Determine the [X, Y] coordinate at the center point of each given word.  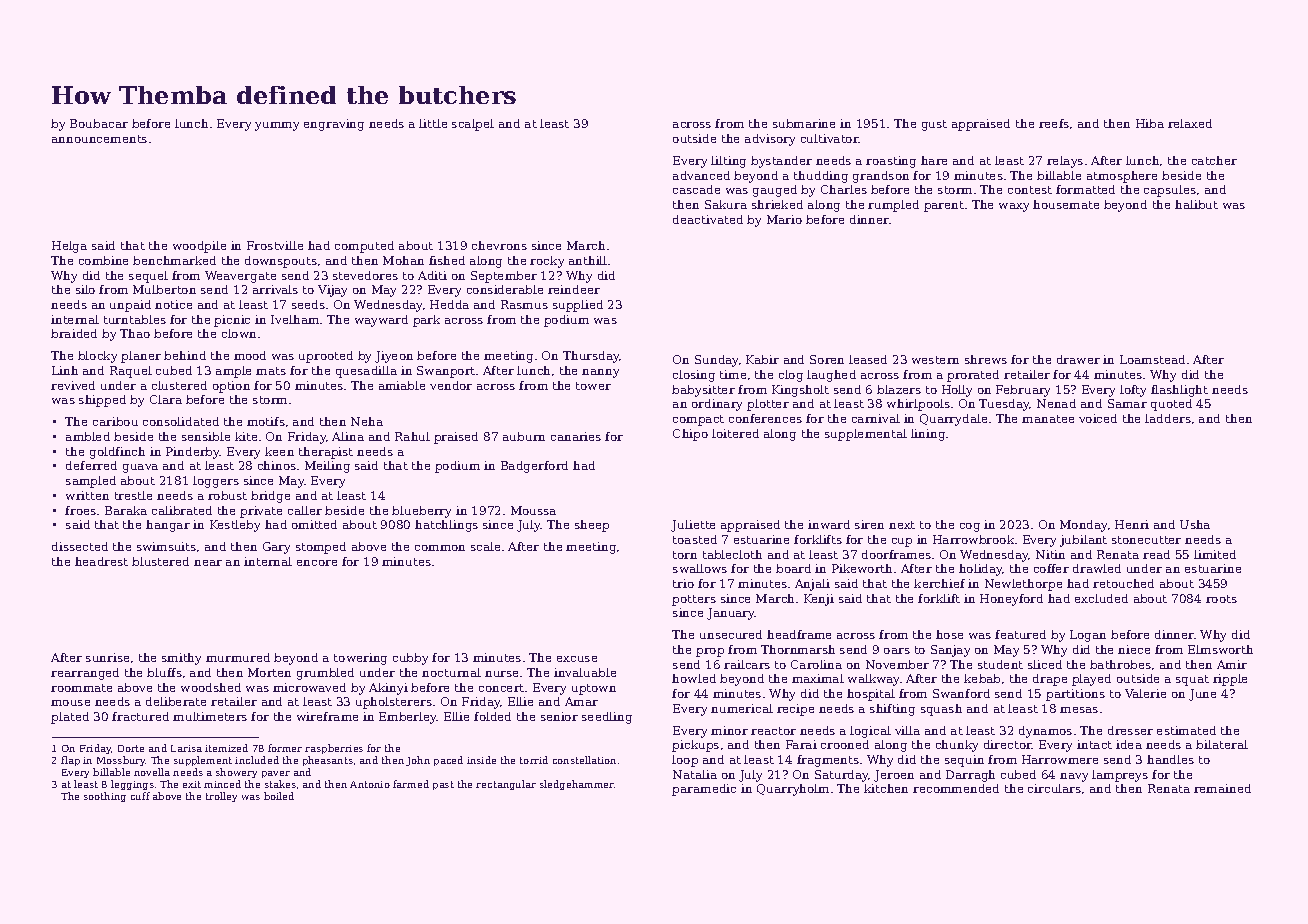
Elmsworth [1220, 649]
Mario [784, 219]
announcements [99, 139]
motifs [266, 421]
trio [683, 583]
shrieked [777, 204]
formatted [1085, 189]
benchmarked [174, 260]
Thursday [591, 357]
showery [236, 773]
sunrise [107, 657]
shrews [986, 359]
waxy [1014, 207]
